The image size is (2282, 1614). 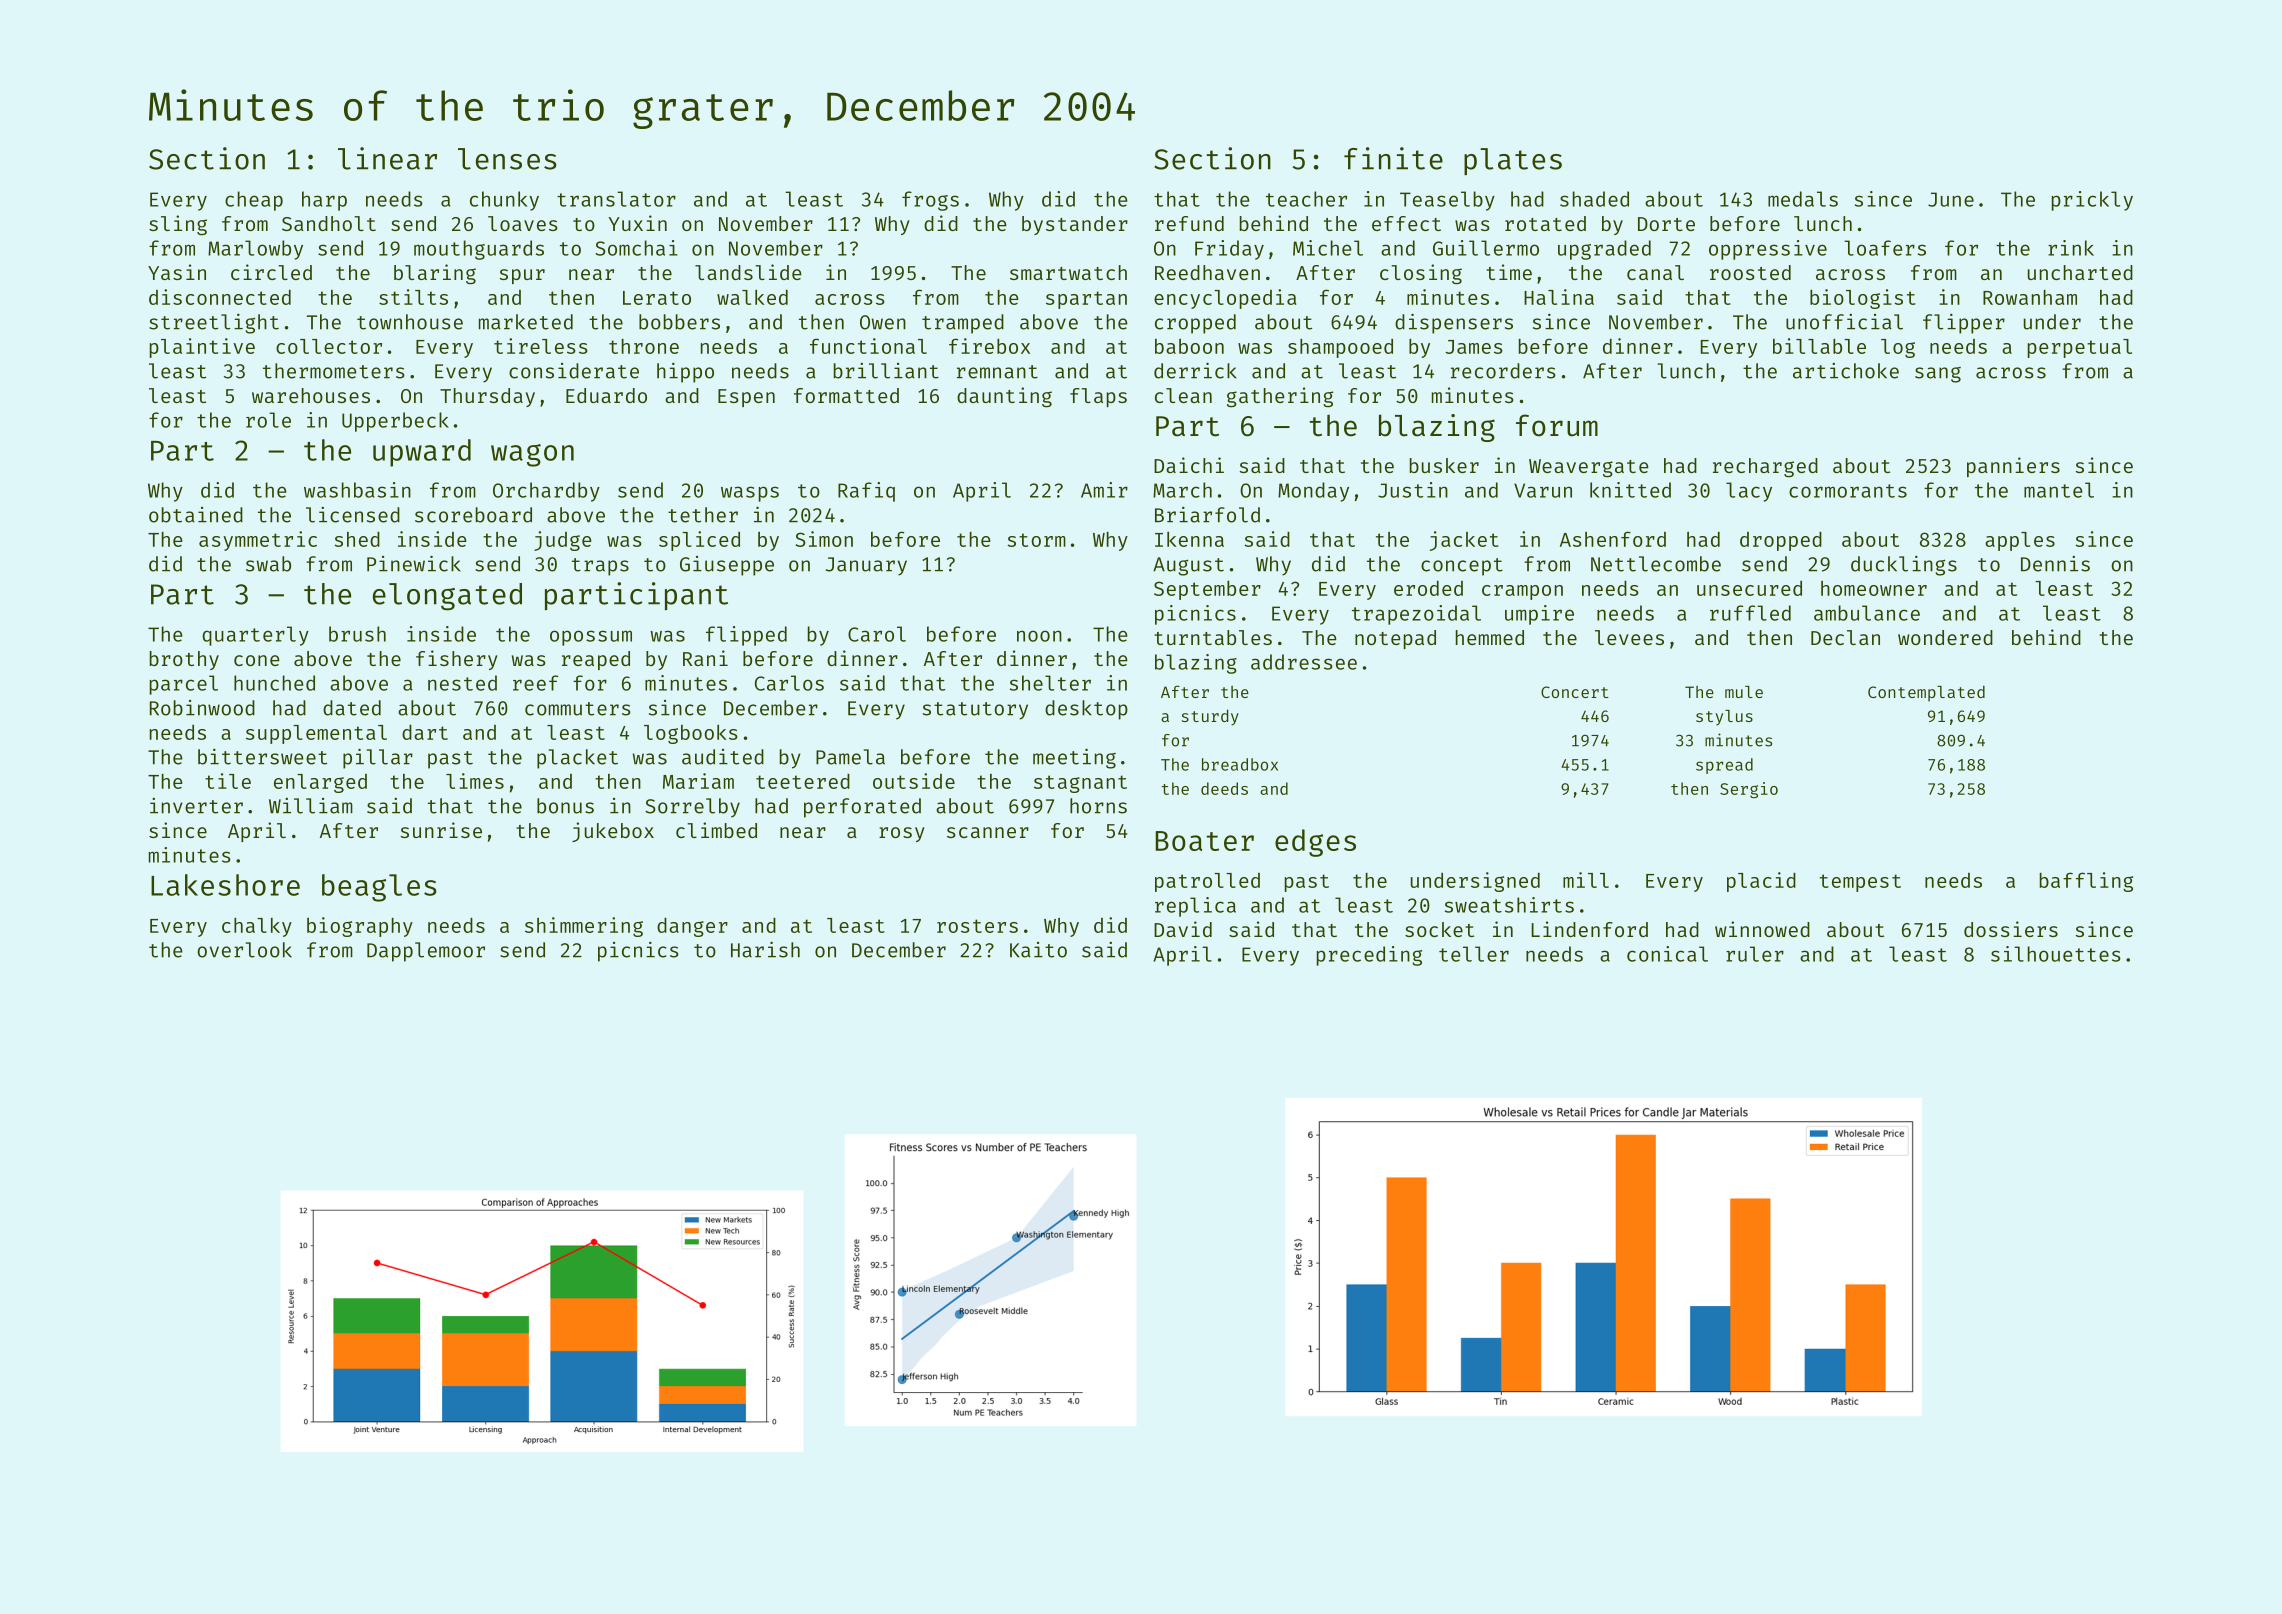 What do you see at coordinates (1744, 692) in the page?
I see `mule` at bounding box center [1744, 692].
